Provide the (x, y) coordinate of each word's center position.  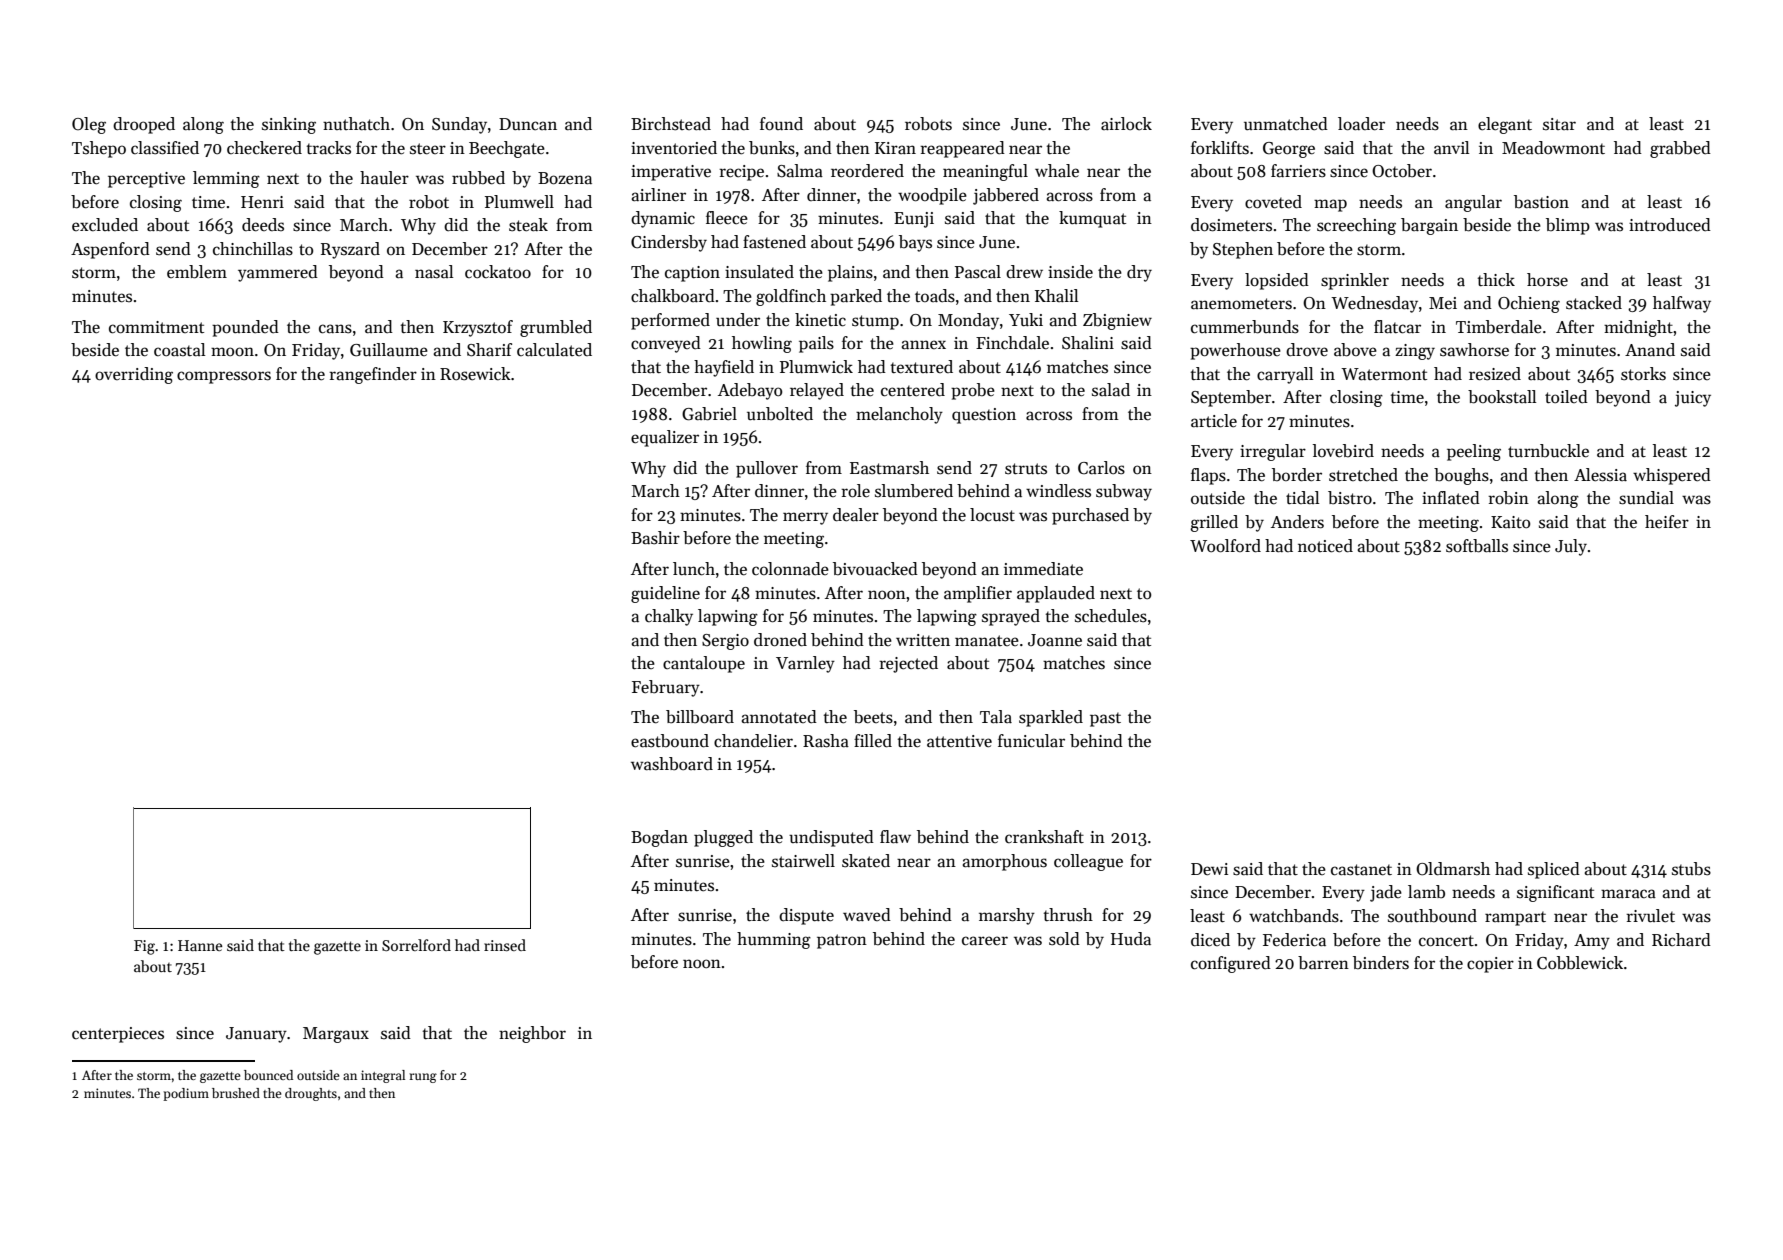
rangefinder (373, 375)
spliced (1554, 870)
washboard (672, 764)
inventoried (674, 148)
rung (423, 1078)
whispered (1672, 476)
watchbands (1294, 916)
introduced (1670, 225)
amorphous (1004, 862)
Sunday (459, 125)
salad (1111, 390)
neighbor (532, 1034)
